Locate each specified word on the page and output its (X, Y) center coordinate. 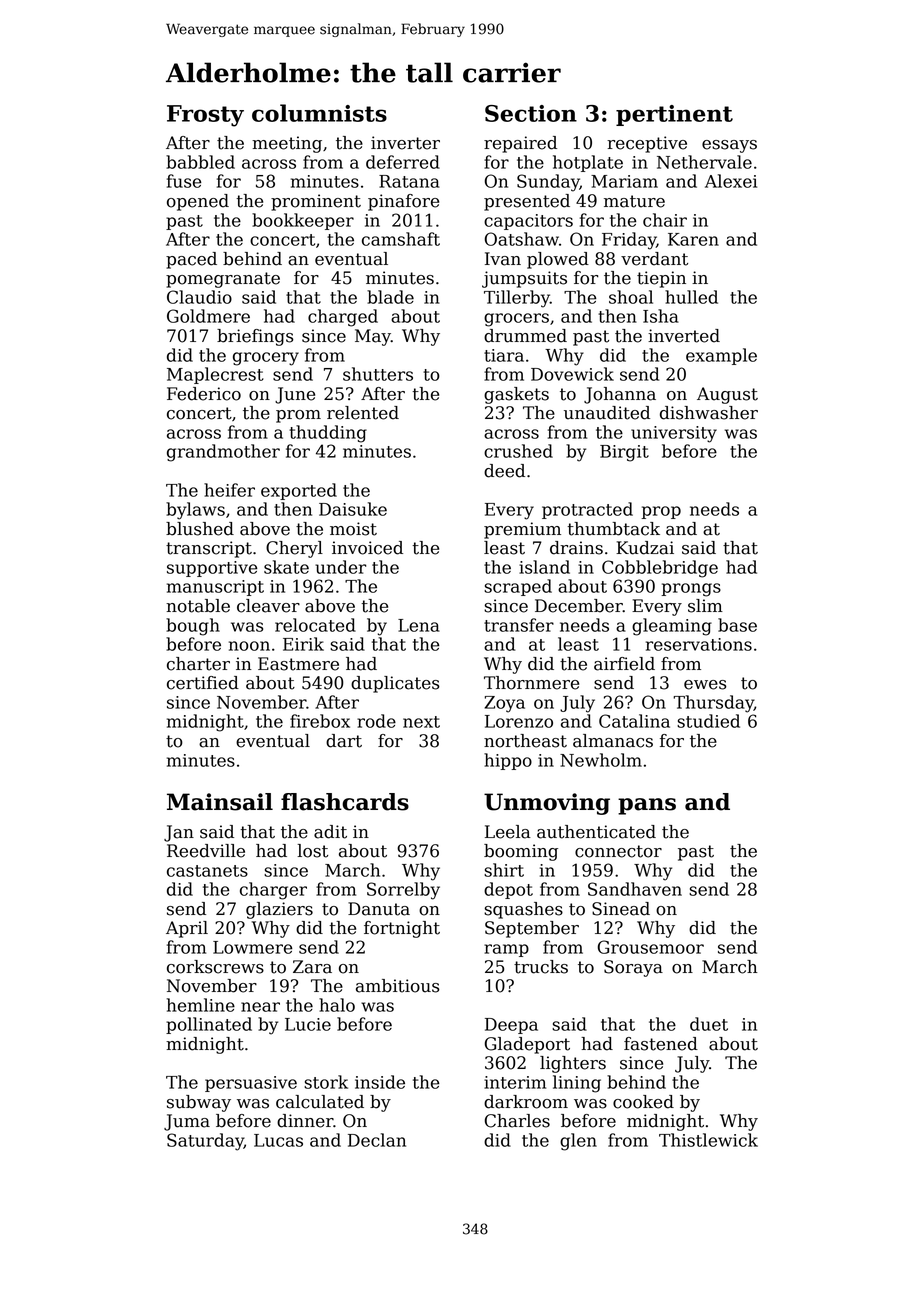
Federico (204, 394)
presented (527, 202)
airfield (624, 664)
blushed (200, 529)
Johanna (620, 395)
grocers (516, 320)
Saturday (205, 1142)
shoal (631, 297)
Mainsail (220, 802)
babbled (200, 162)
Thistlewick (708, 1140)
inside (380, 1082)
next (421, 722)
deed (504, 471)
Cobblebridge (660, 569)
